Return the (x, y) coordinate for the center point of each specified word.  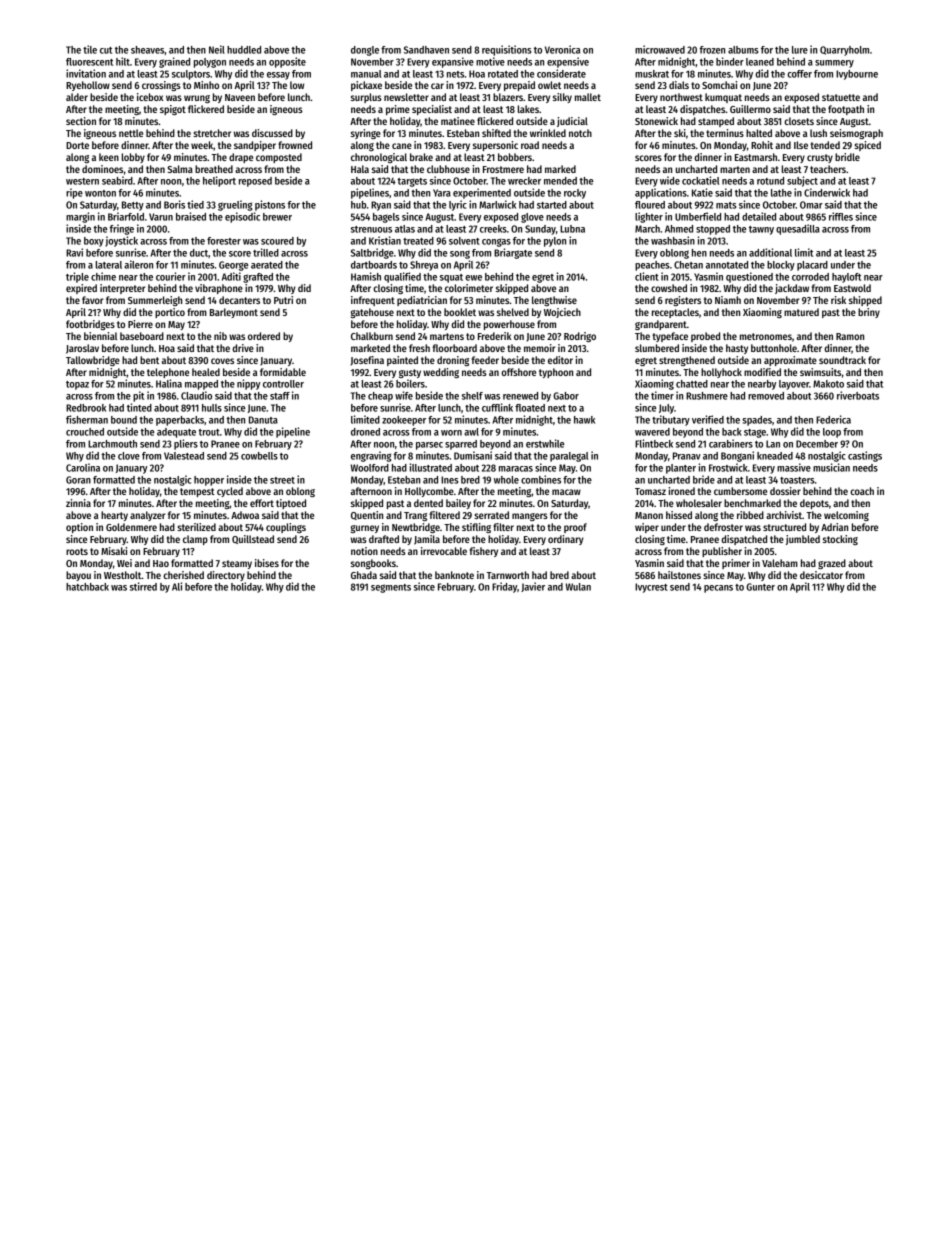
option (79, 528)
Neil (217, 49)
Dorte (77, 145)
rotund (770, 181)
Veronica (562, 49)
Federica (833, 419)
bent (149, 360)
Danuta (263, 420)
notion (364, 551)
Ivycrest (651, 588)
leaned (760, 62)
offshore (518, 372)
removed (766, 396)
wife (404, 395)
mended (560, 181)
